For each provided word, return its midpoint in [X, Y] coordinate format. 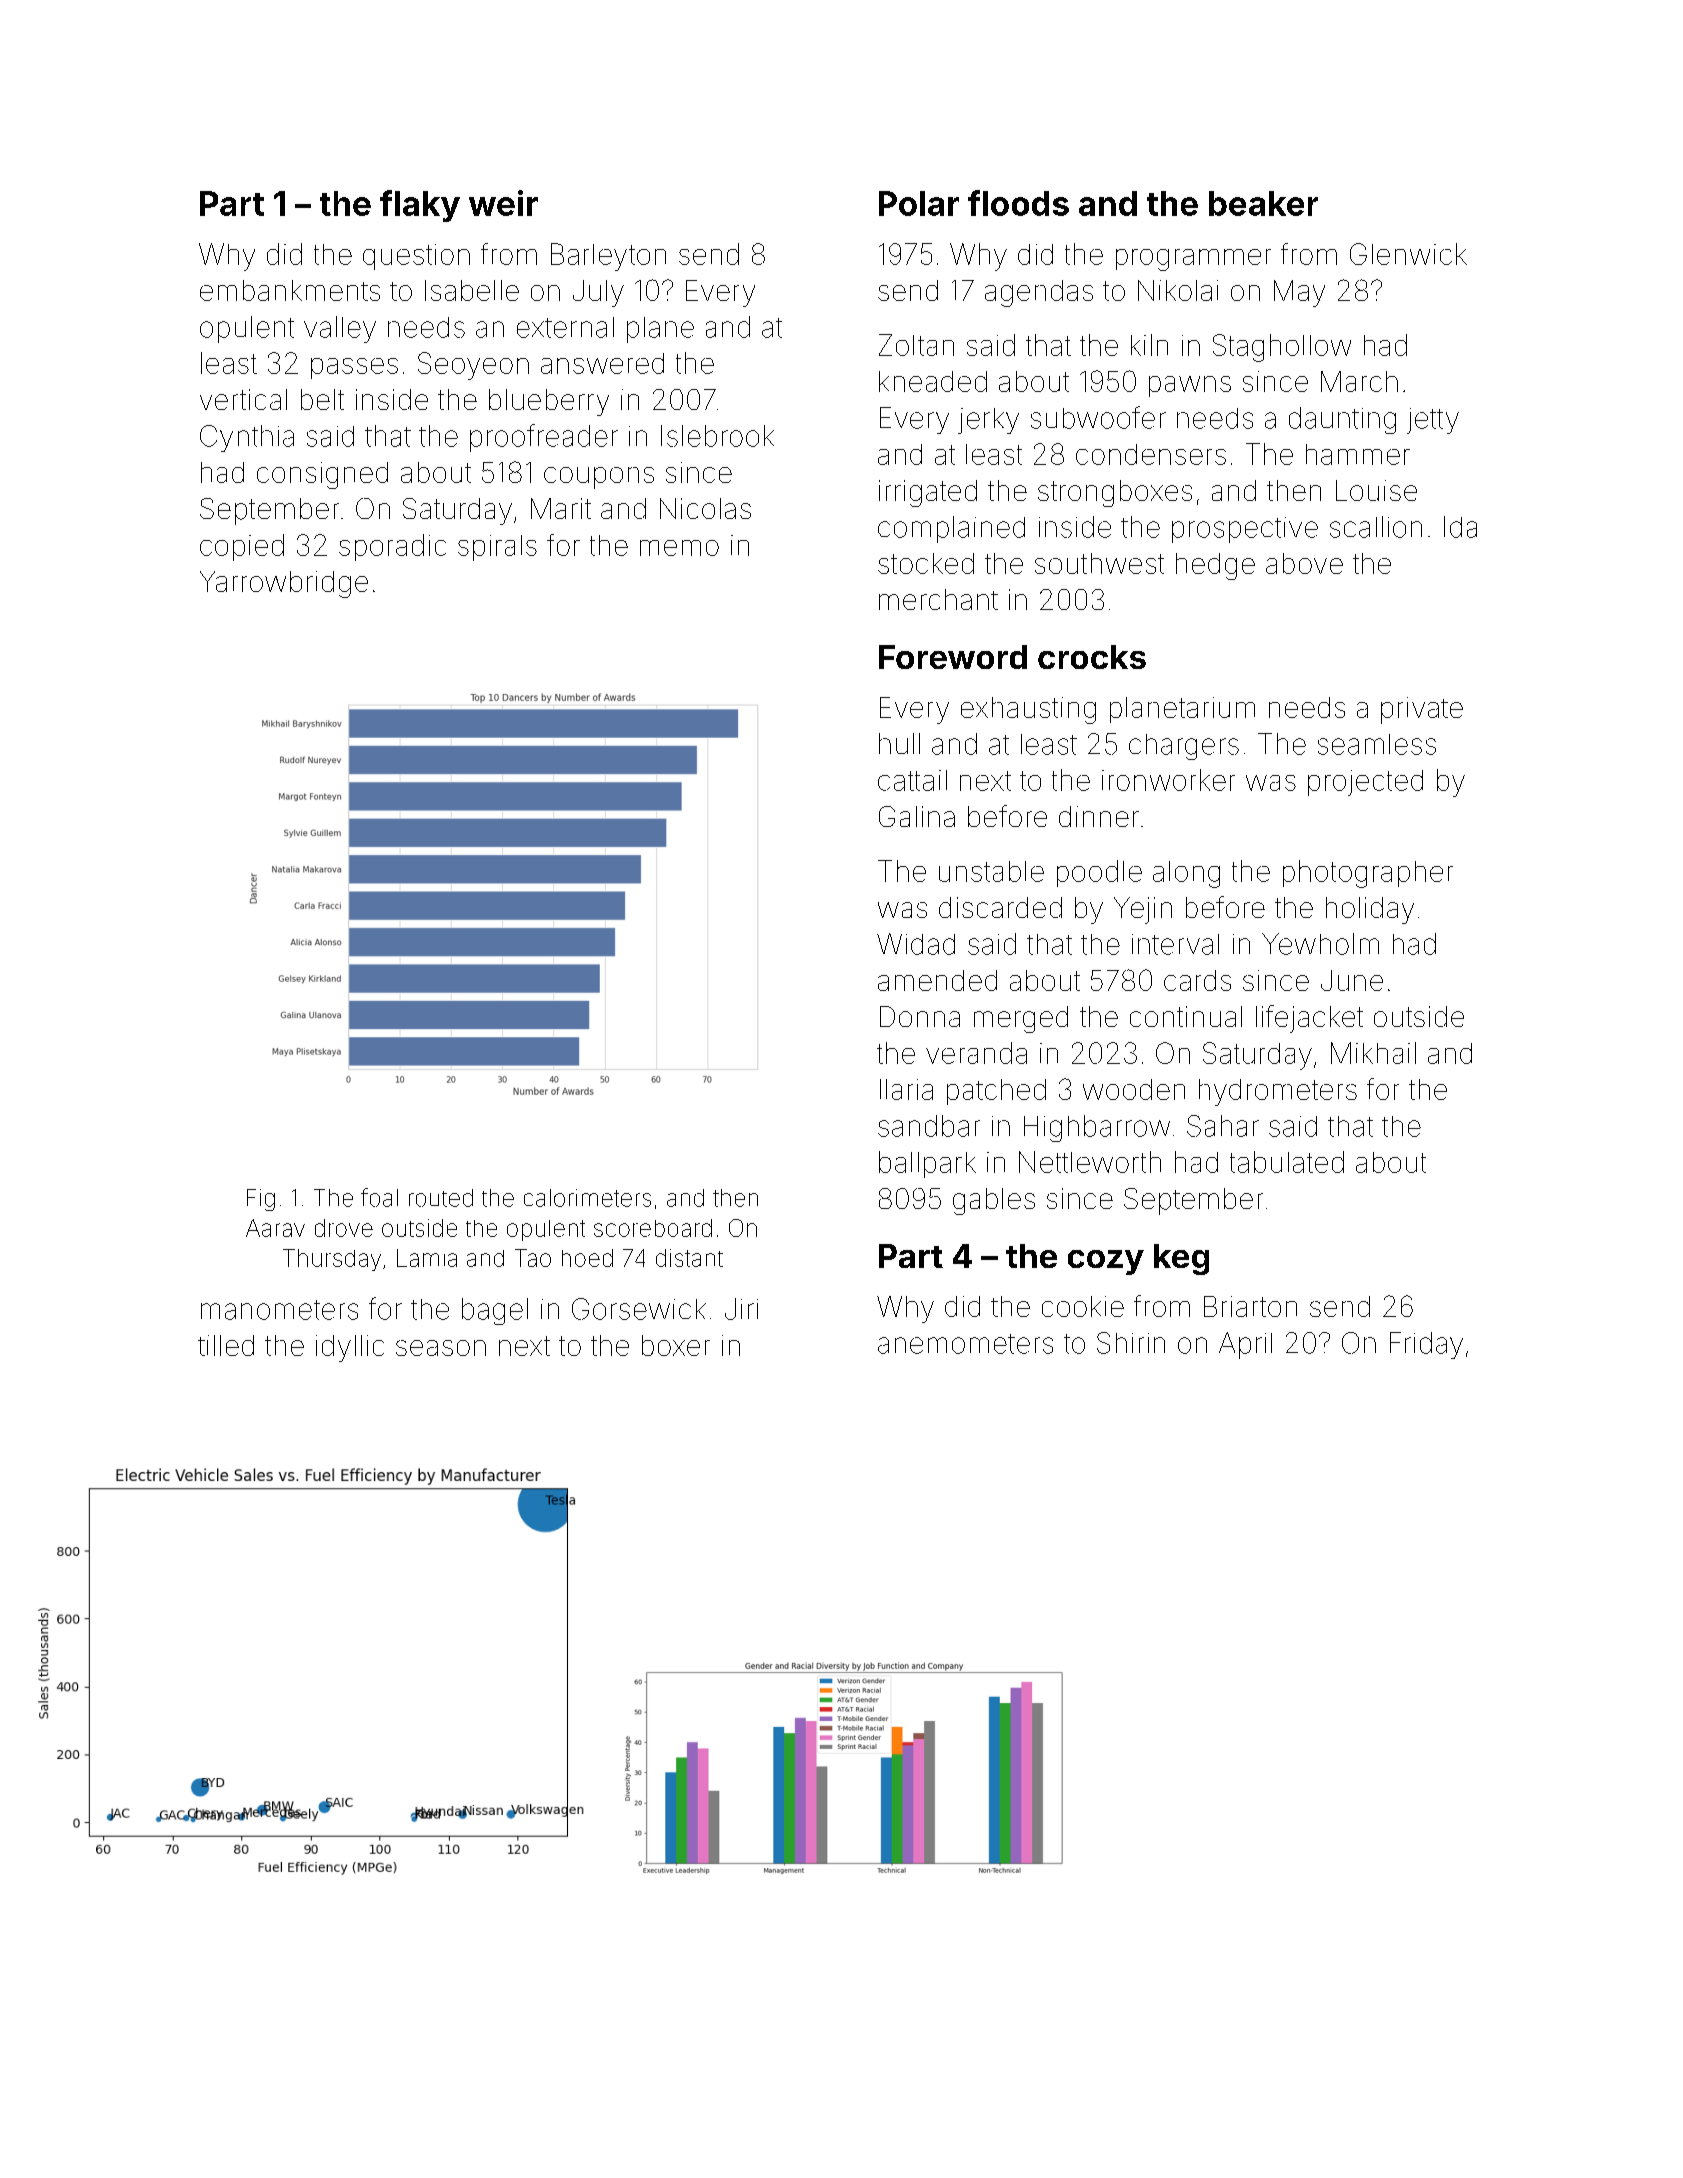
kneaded [933, 381]
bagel [495, 1311]
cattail [912, 780]
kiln [1149, 345]
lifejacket [1309, 1019]
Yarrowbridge [284, 584]
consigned [322, 475]
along [1186, 874]
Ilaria [906, 1089]
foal [379, 1197]
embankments [290, 290]
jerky [988, 421]
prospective [1245, 530]
